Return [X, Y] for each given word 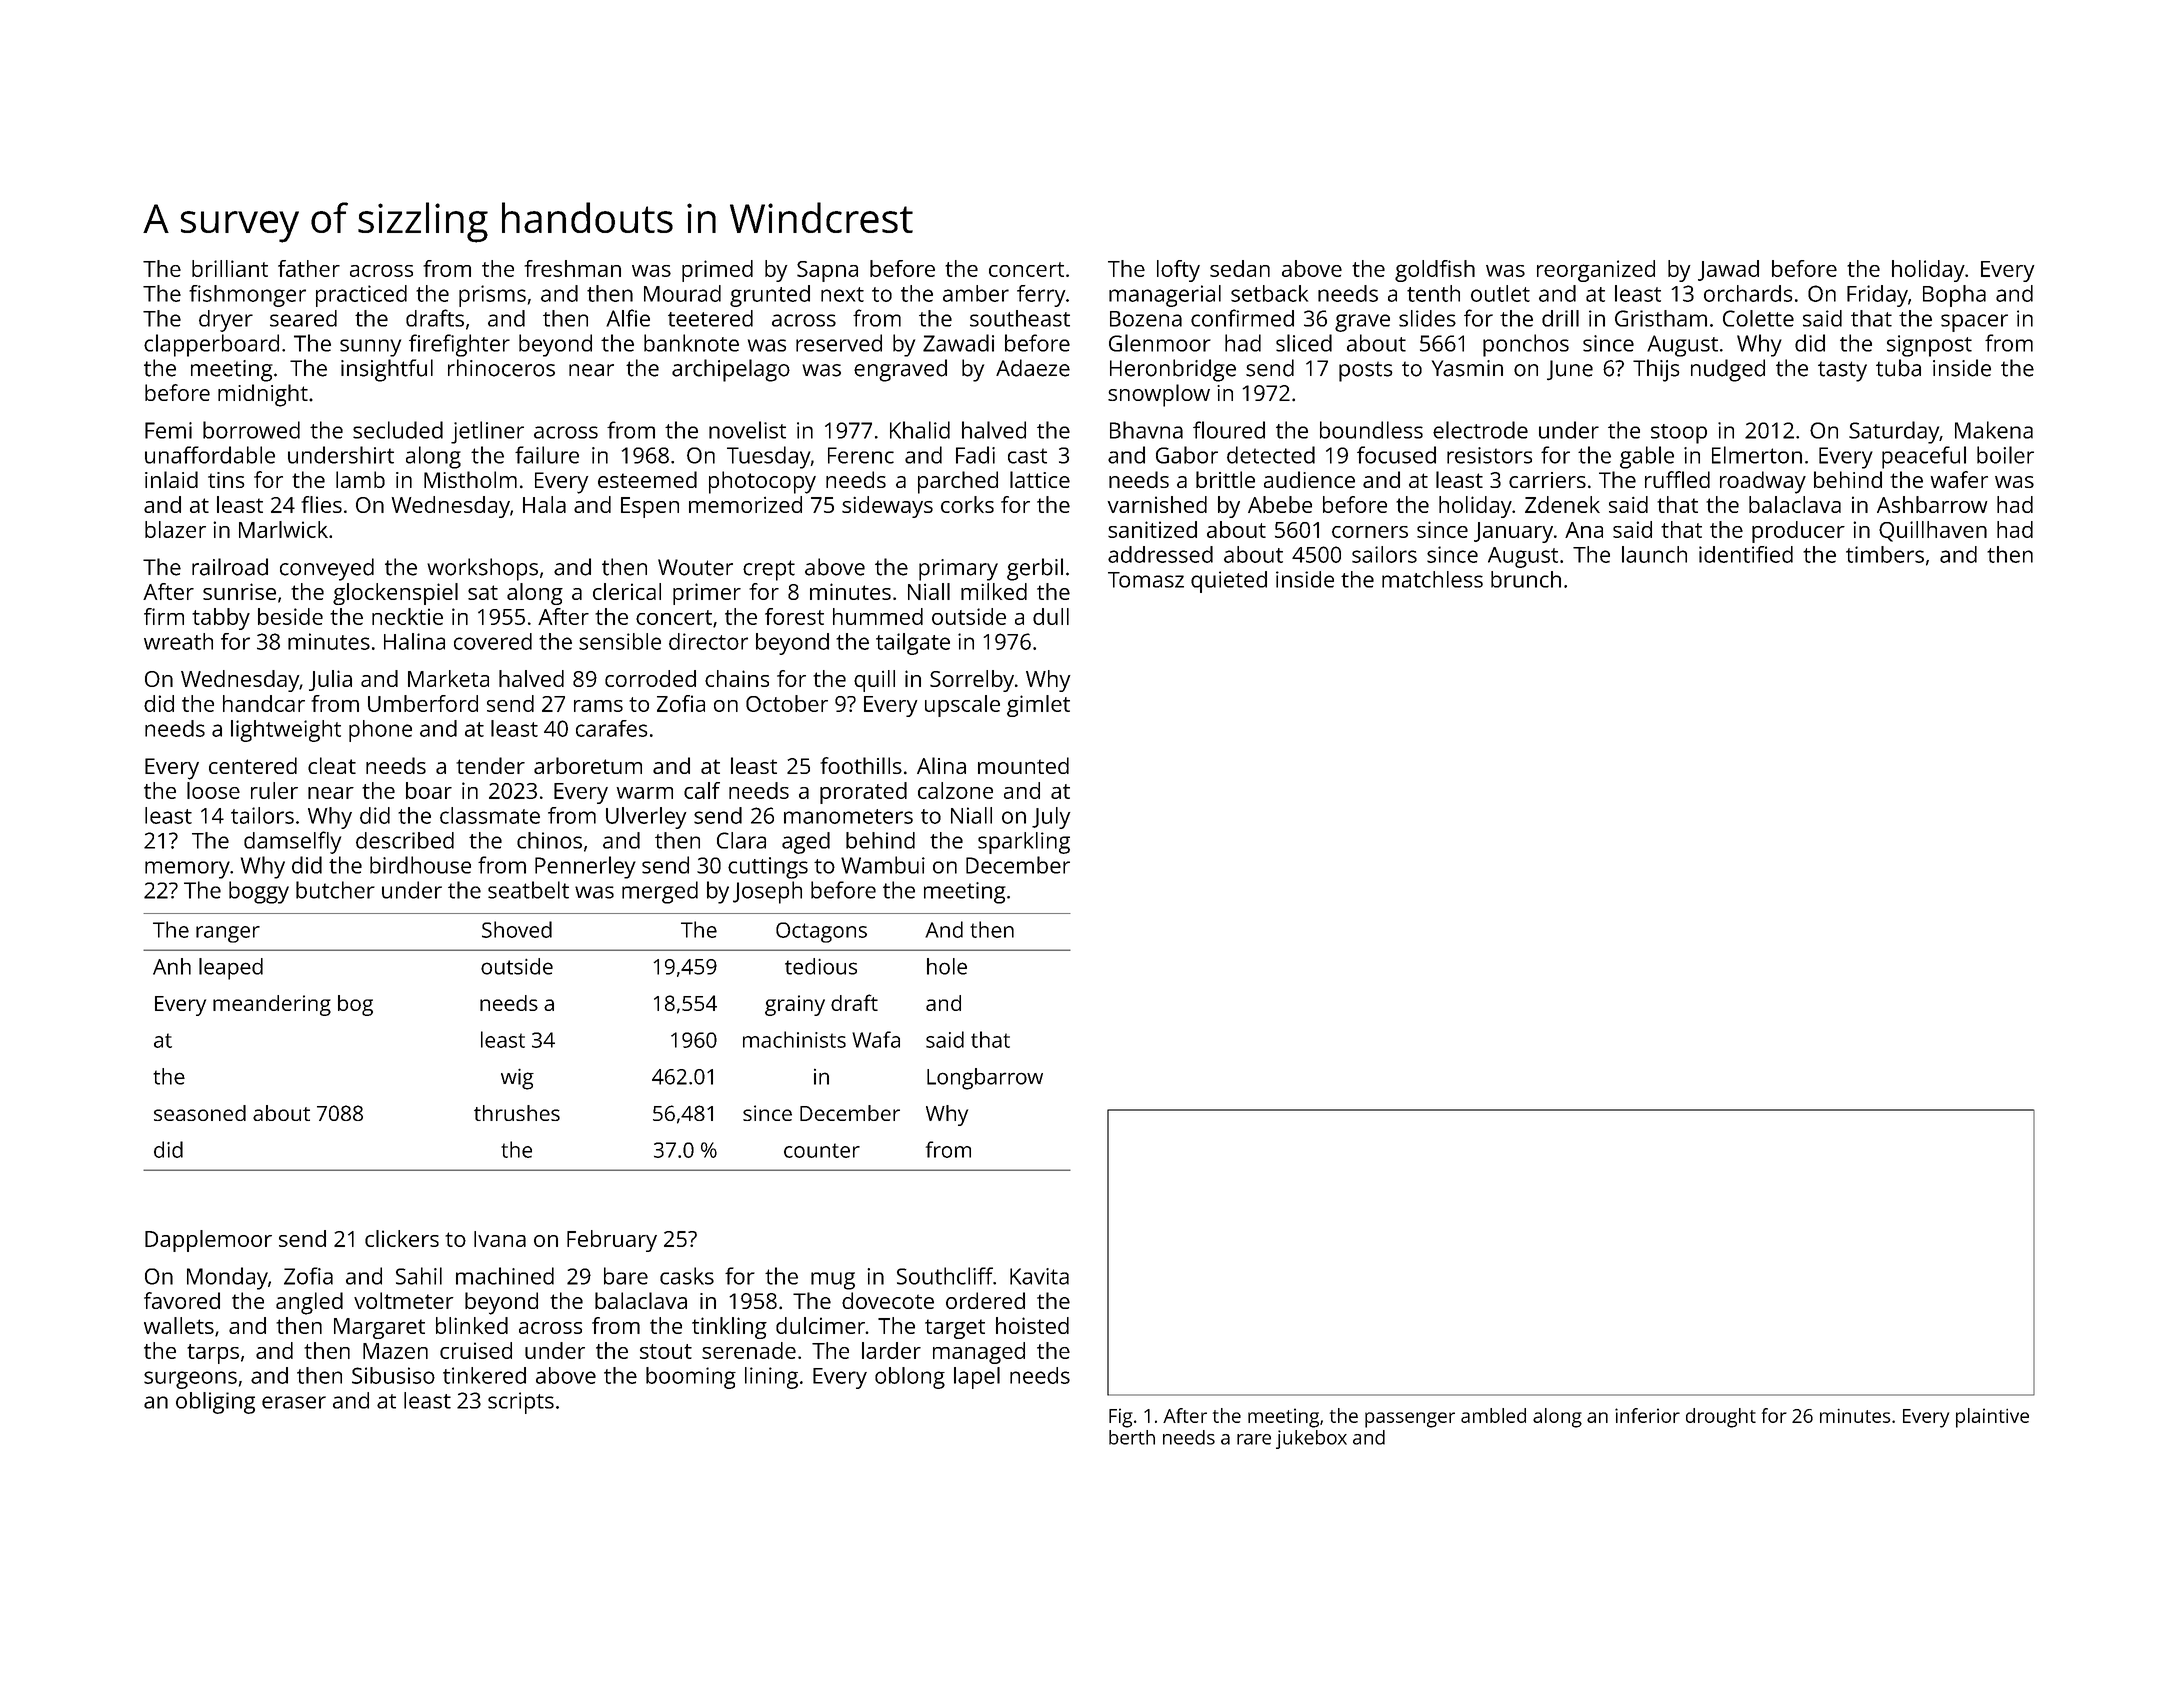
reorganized [1596, 271]
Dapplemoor [208, 1241]
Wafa [876, 1039]
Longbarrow [985, 1079]
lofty [1178, 271]
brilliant [230, 268]
